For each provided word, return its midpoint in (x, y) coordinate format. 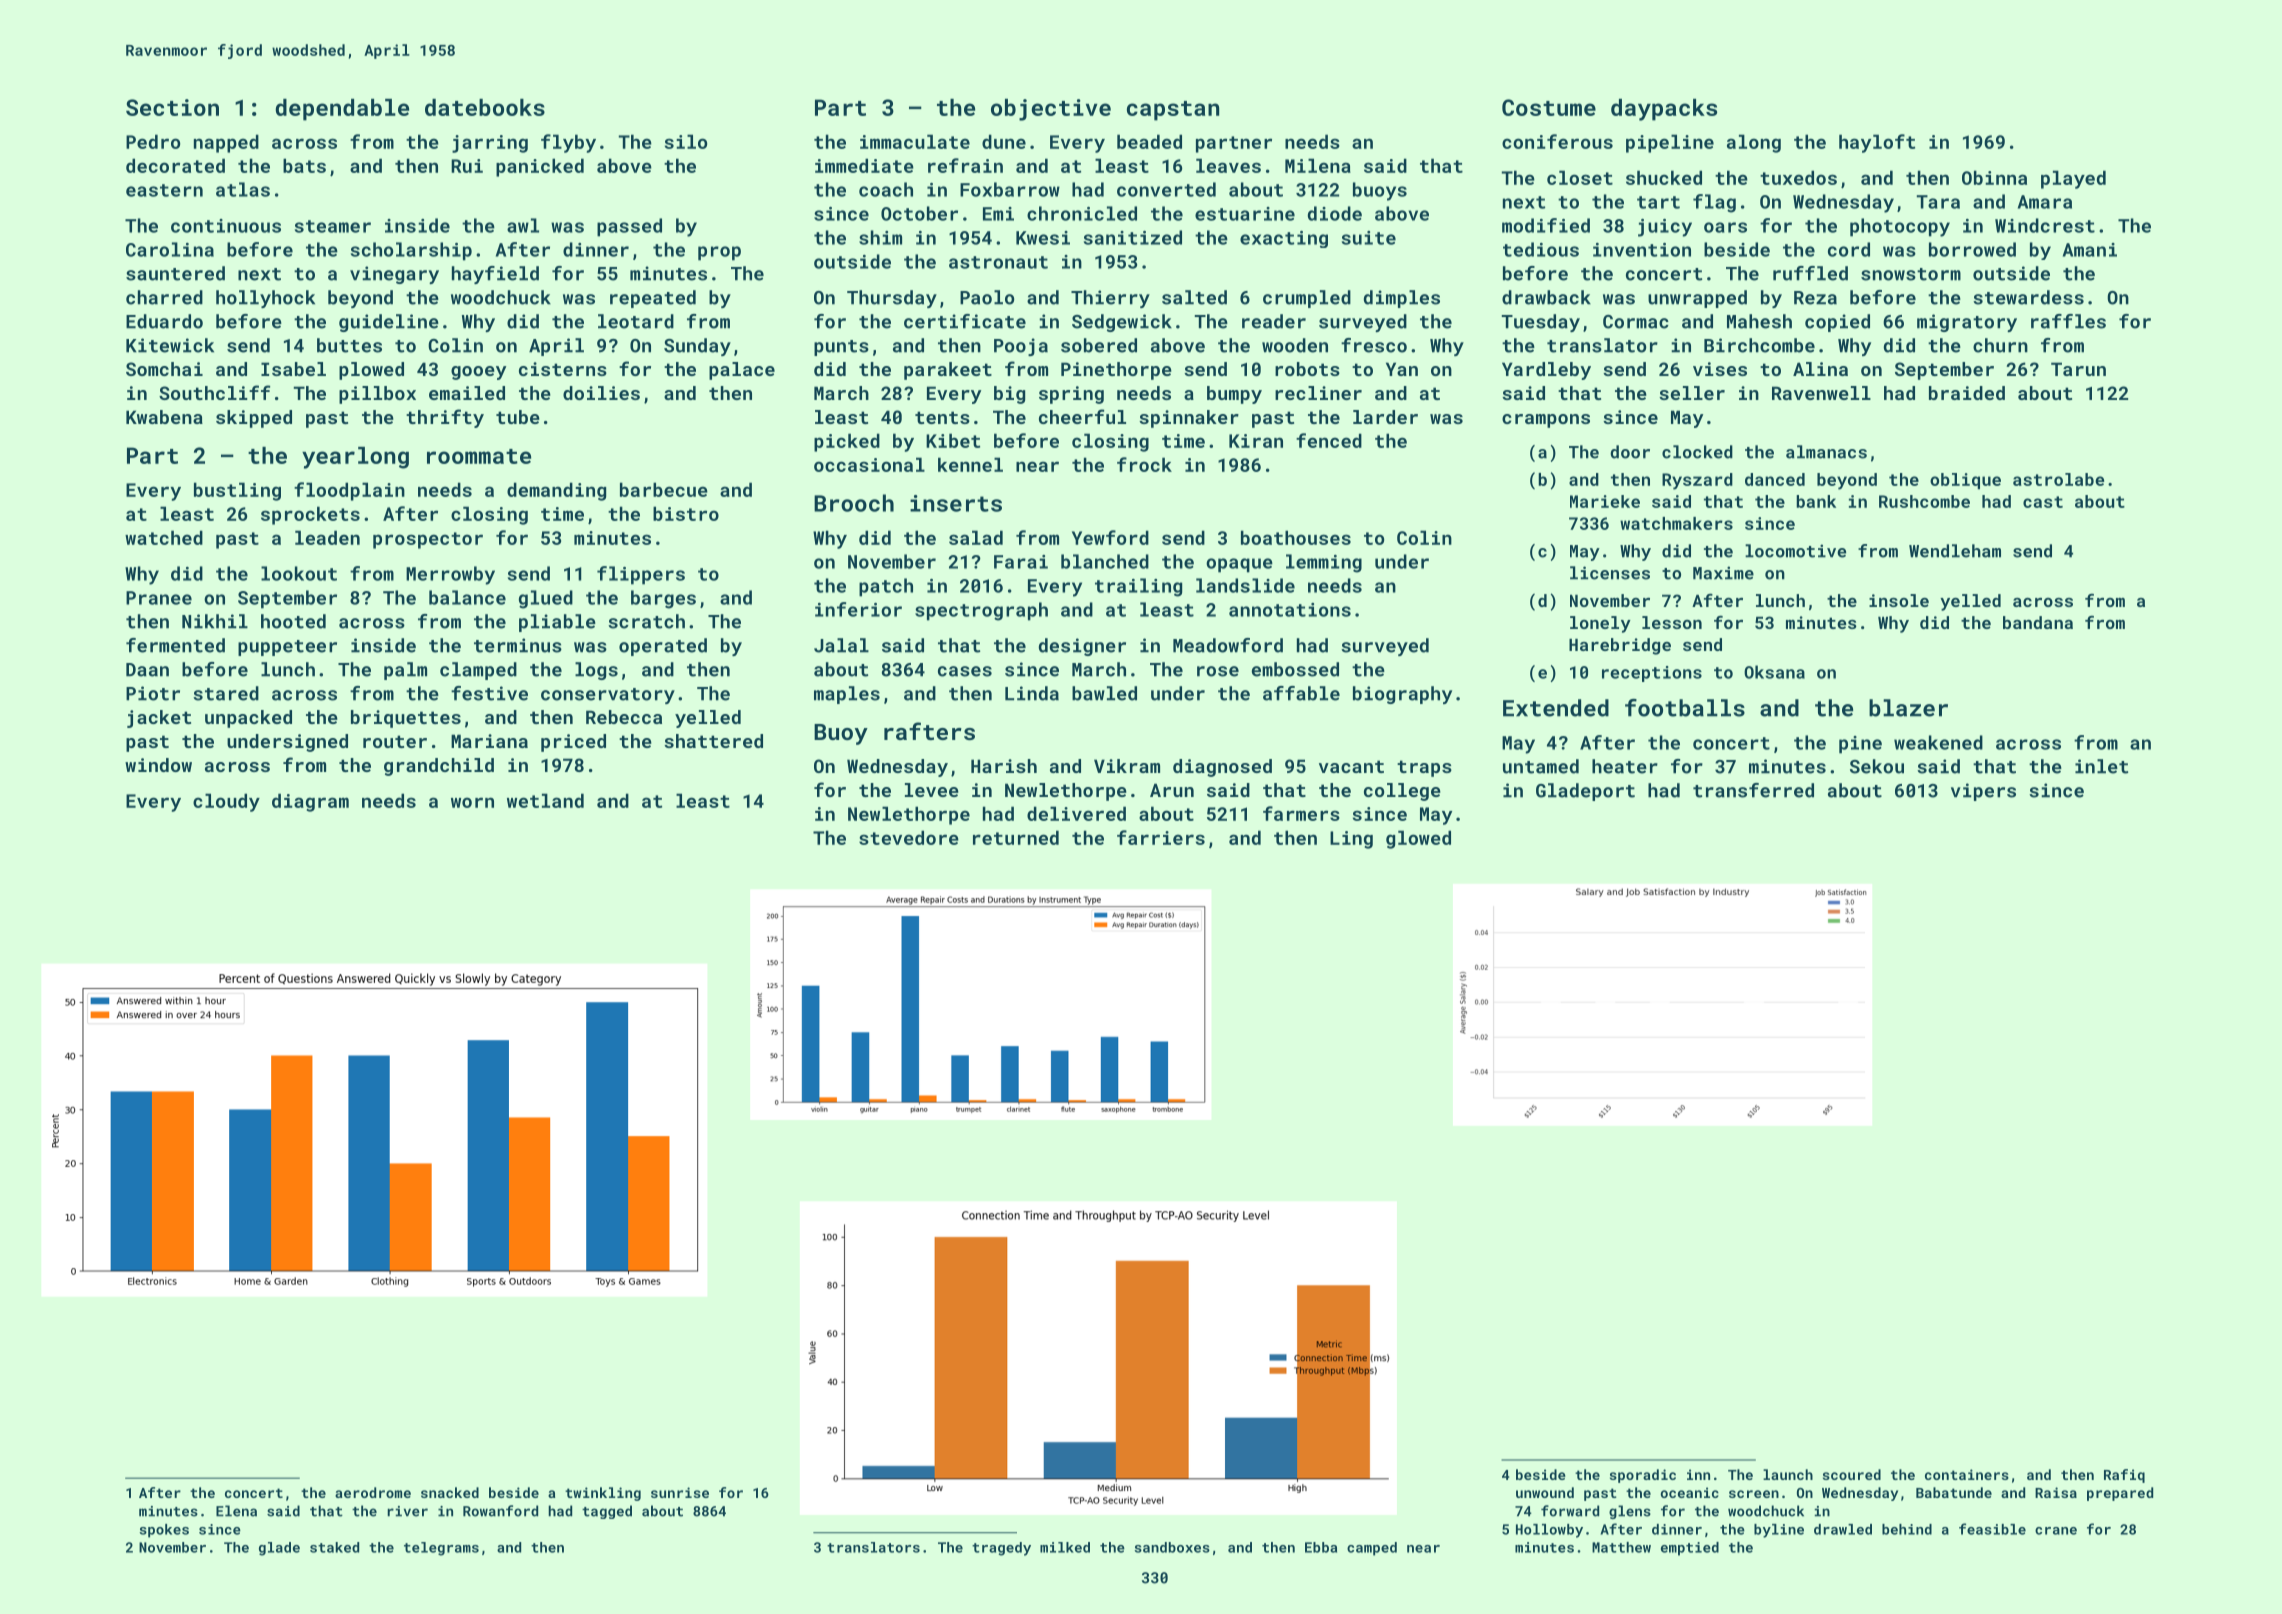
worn (472, 802)
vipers (1983, 792)
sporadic (1643, 1476)
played (2073, 179)
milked (1065, 1547)
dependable (342, 110)
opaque (1239, 565)
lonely (1600, 624)
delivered (1076, 813)
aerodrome (373, 1492)
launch (1788, 1474)
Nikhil (215, 621)
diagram (310, 802)
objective (1051, 110)
